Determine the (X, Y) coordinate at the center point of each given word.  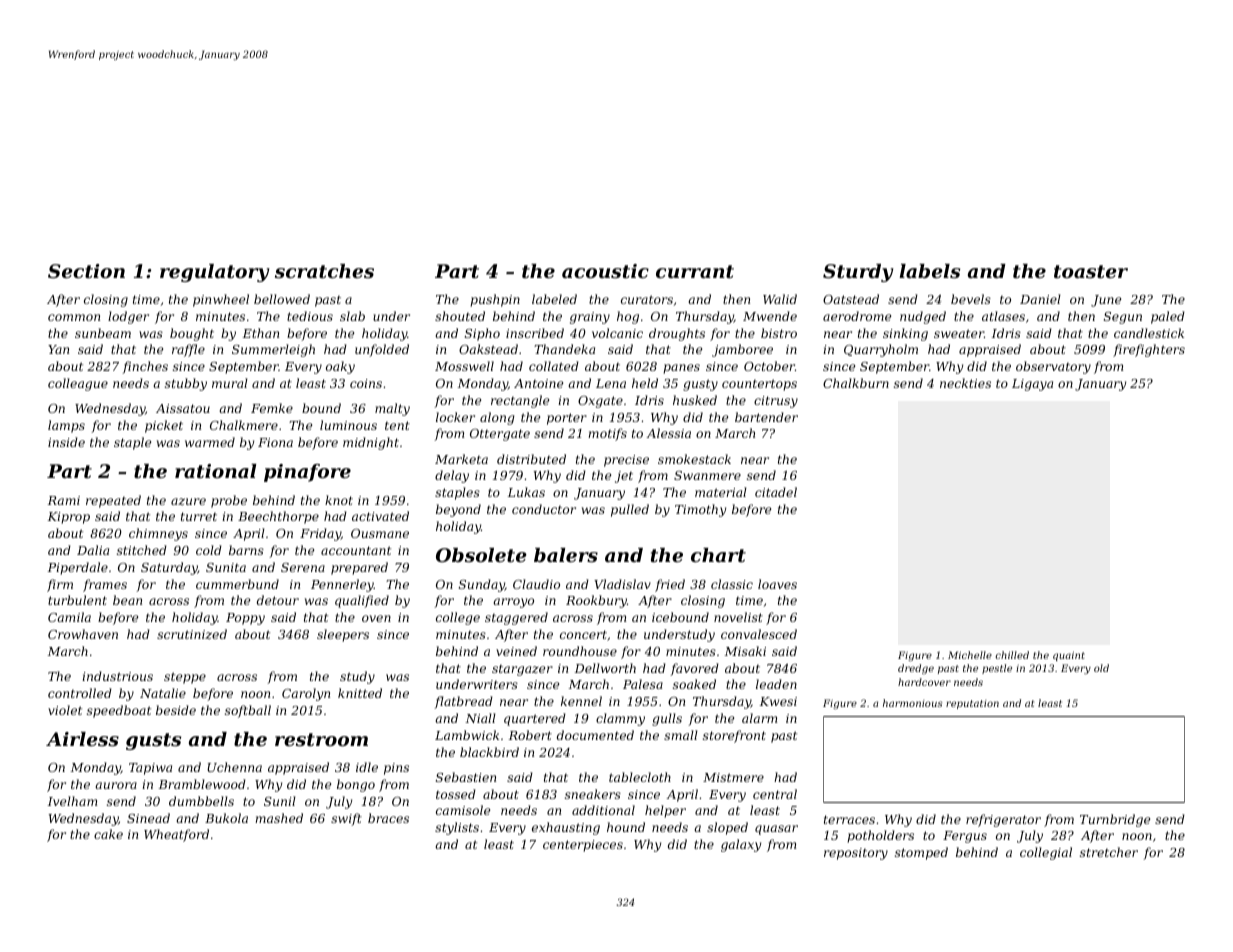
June (1106, 301)
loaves (777, 584)
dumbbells (201, 801)
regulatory (214, 273)
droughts (677, 334)
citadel (776, 492)
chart (718, 555)
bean (127, 600)
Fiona (275, 442)
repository (856, 854)
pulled (630, 510)
